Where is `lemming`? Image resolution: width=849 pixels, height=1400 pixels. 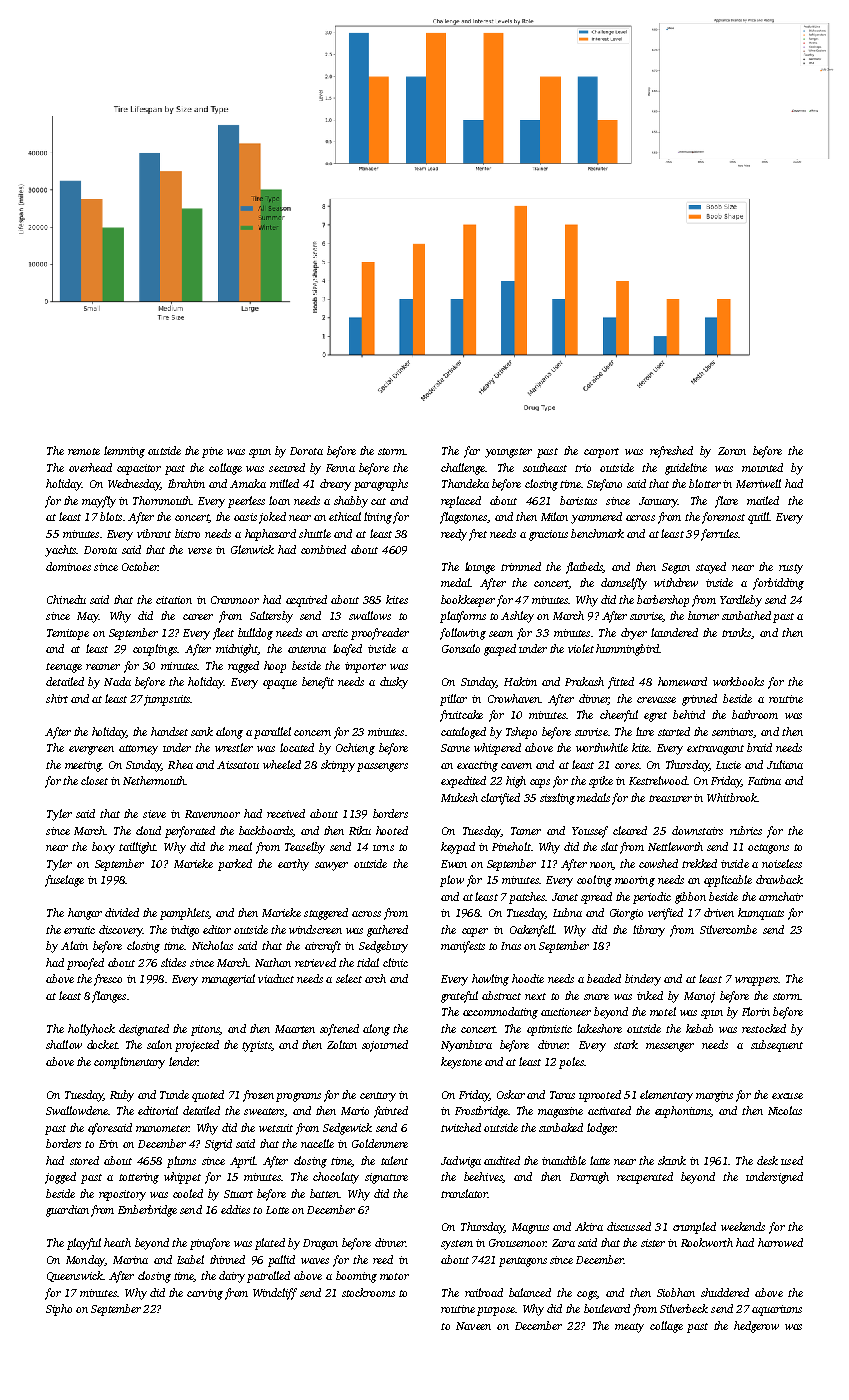 lemming is located at coordinates (124, 452).
